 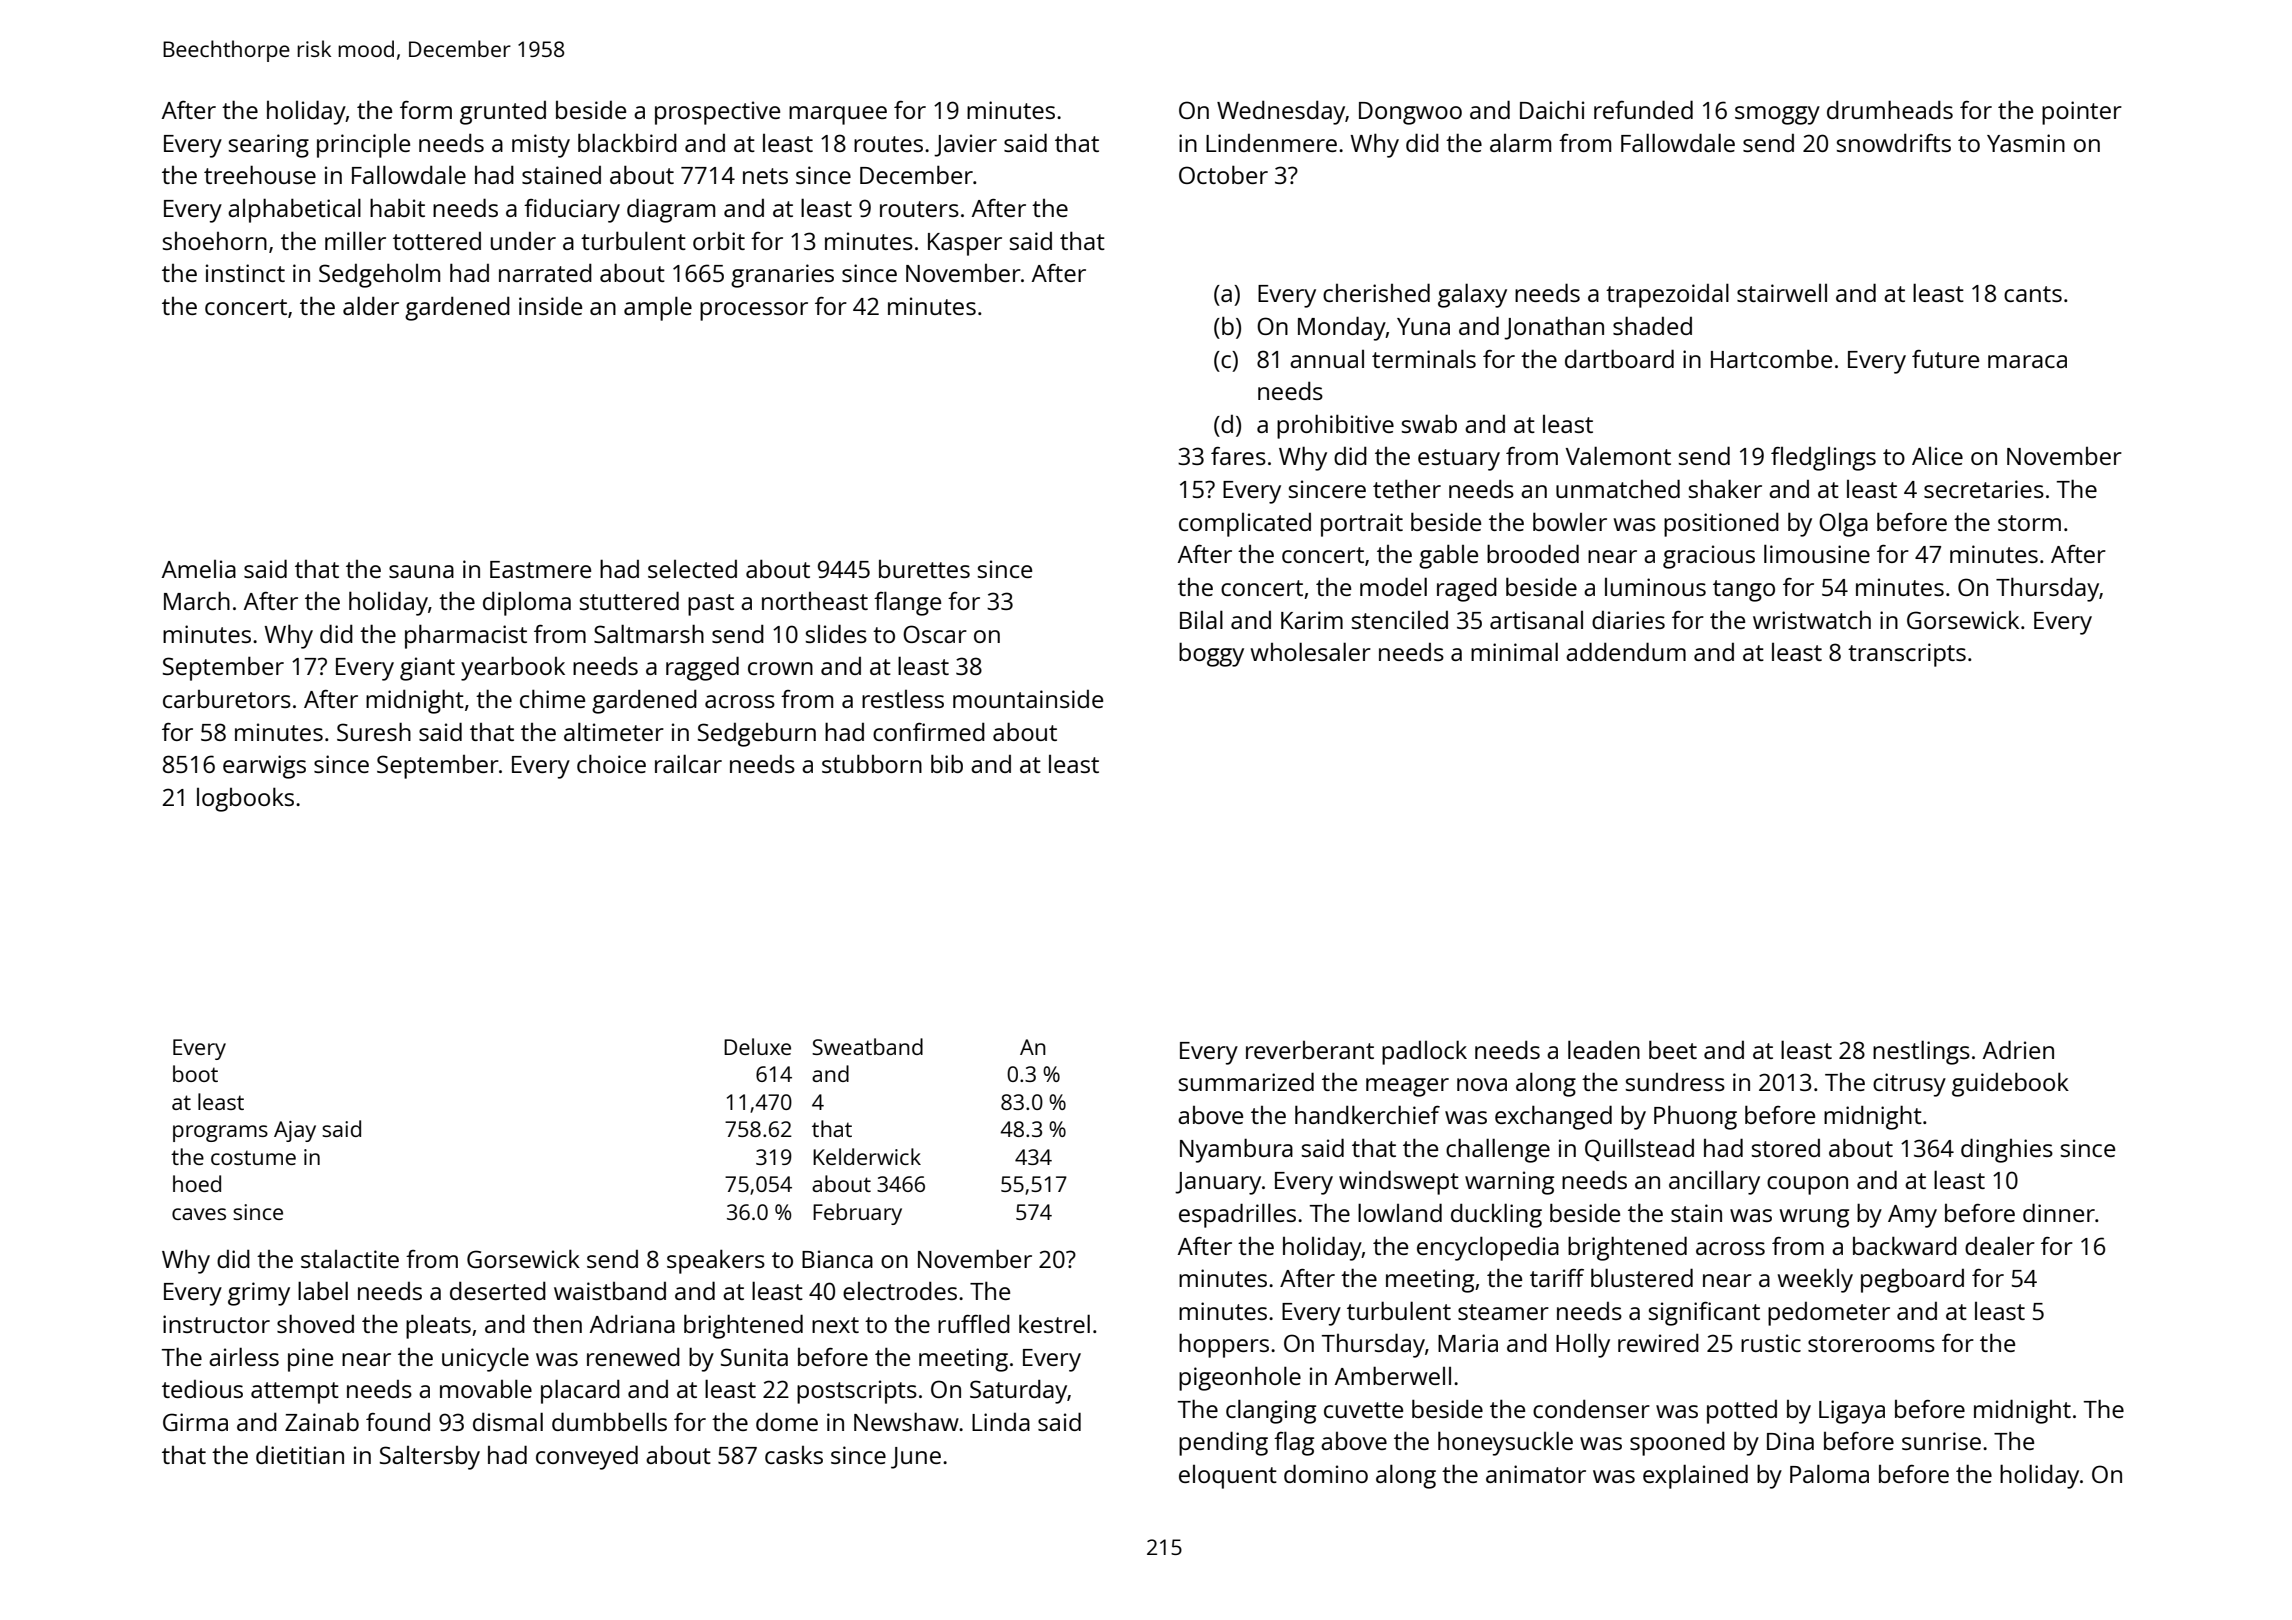 What do you see at coordinates (587, 1457) in the document?
I see `conveyed` at bounding box center [587, 1457].
